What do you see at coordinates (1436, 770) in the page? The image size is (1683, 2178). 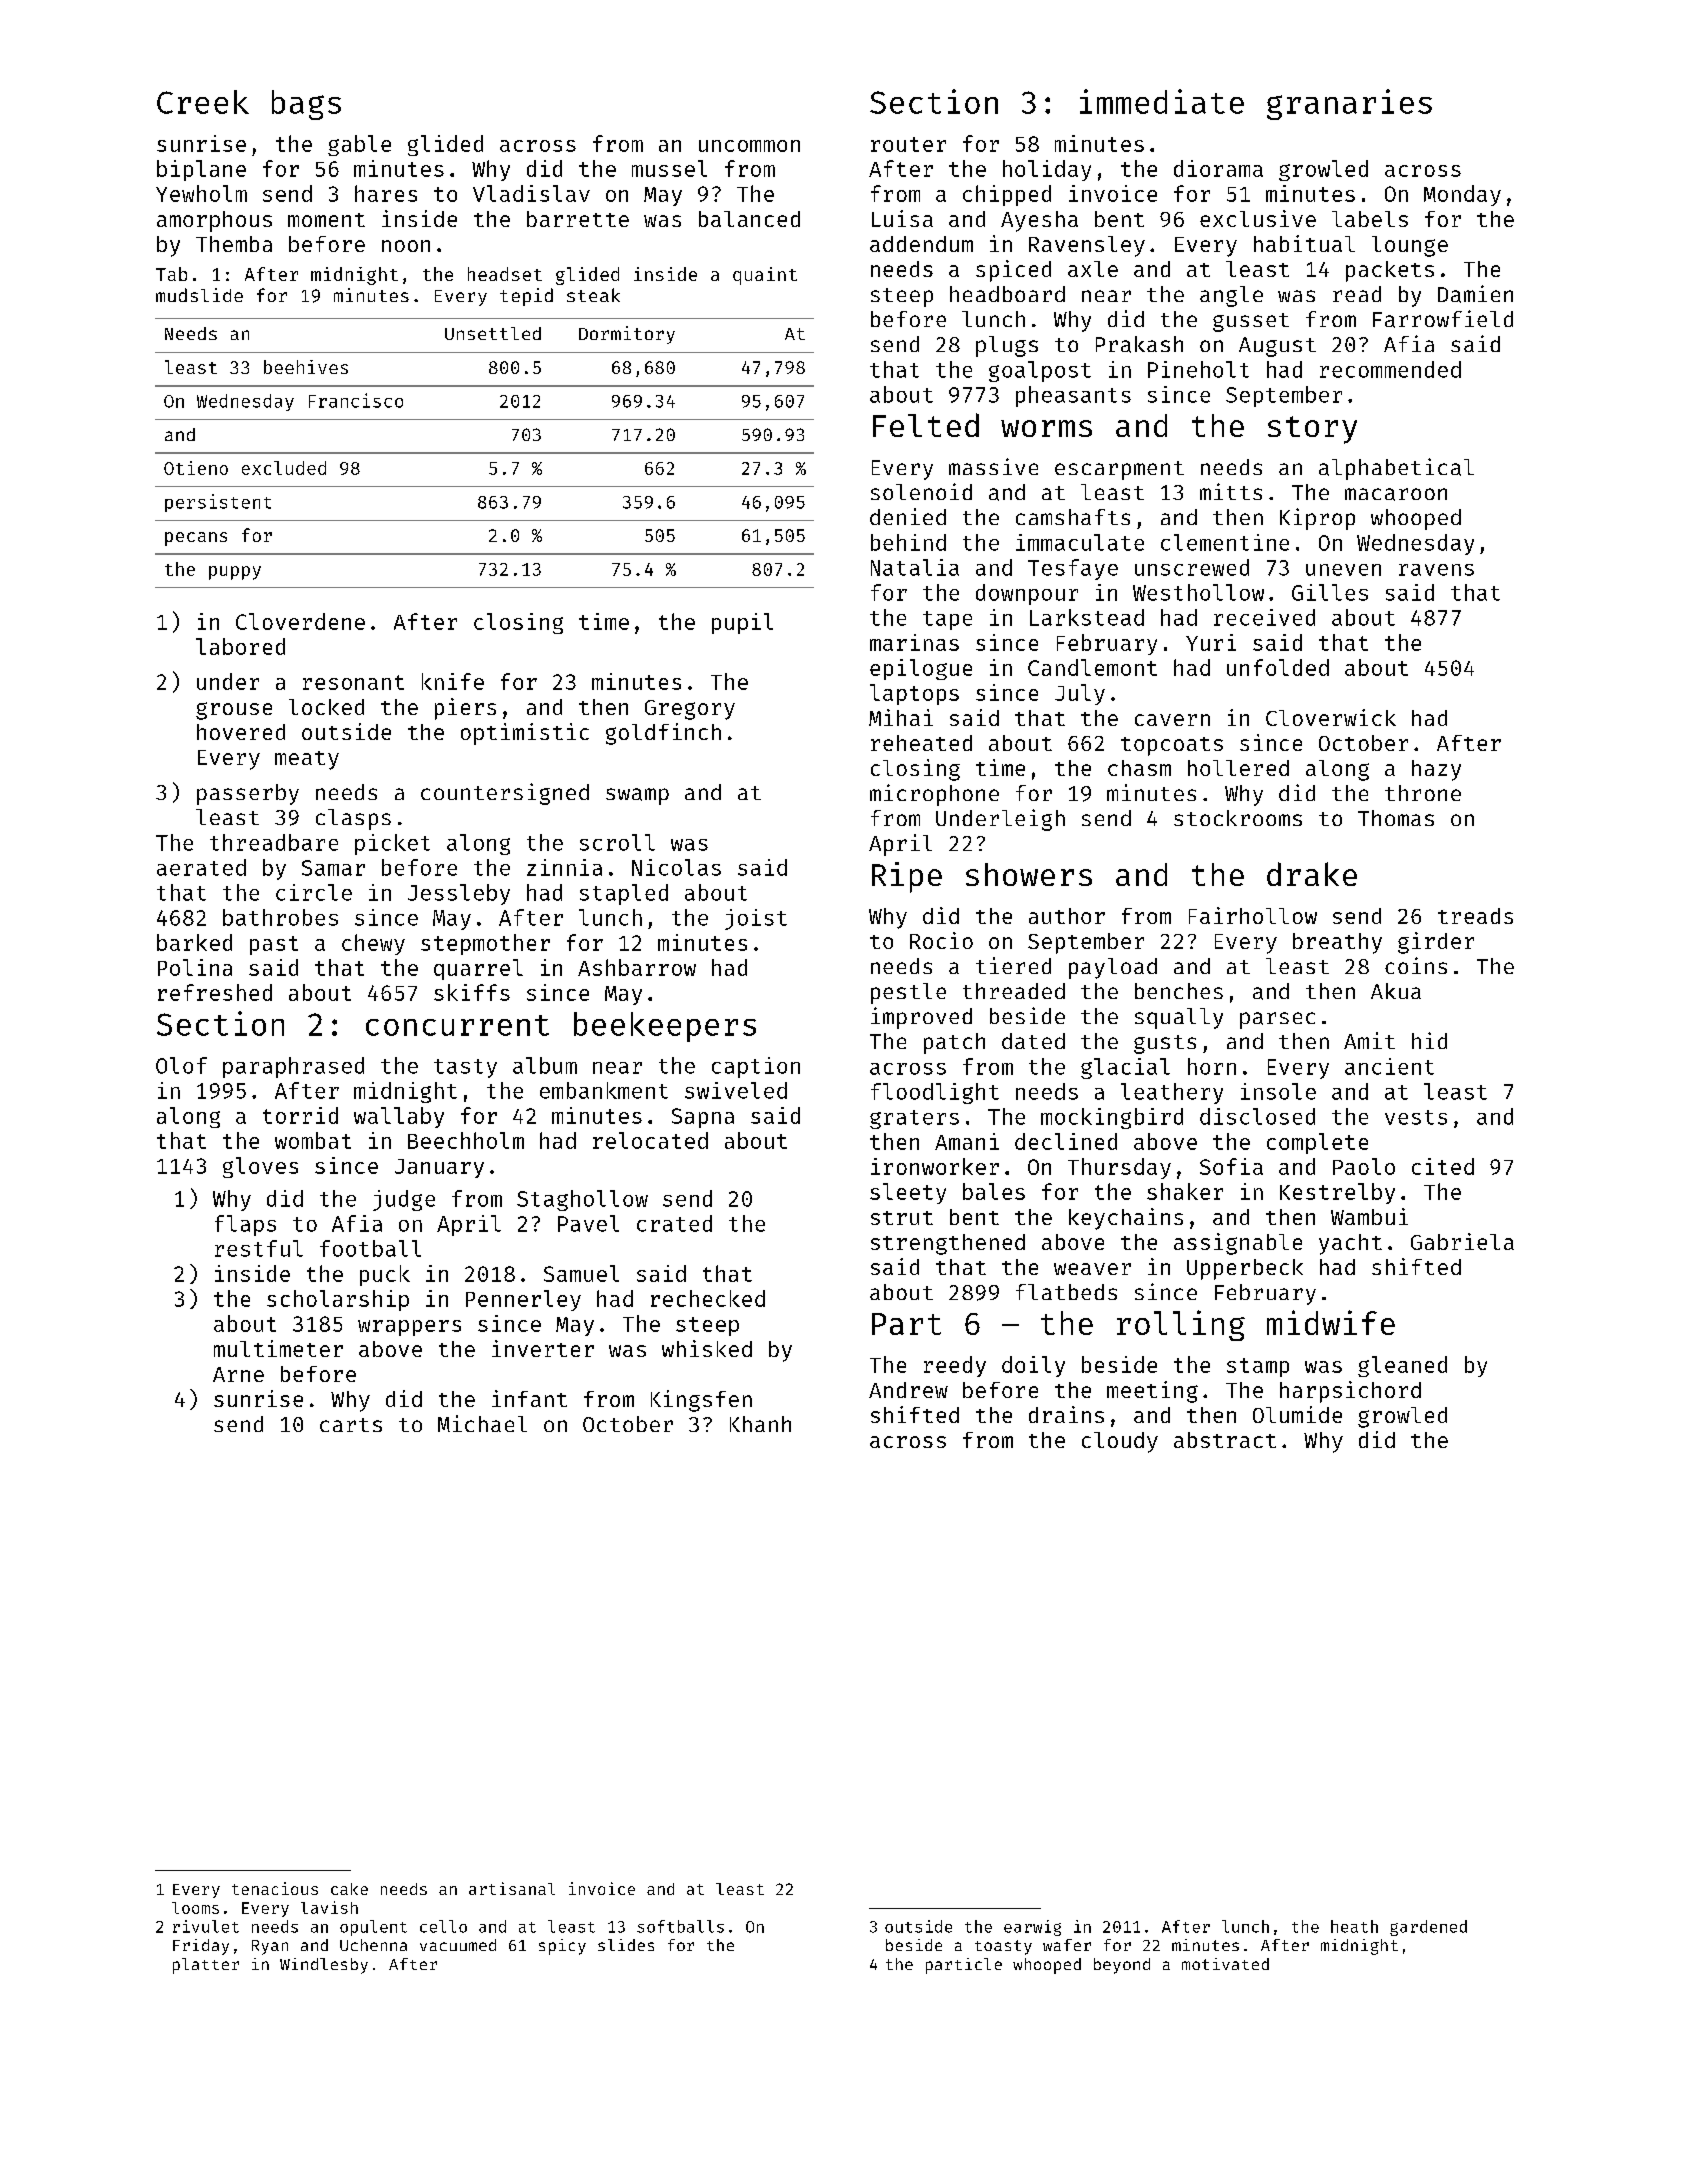 I see `hazy` at bounding box center [1436, 770].
